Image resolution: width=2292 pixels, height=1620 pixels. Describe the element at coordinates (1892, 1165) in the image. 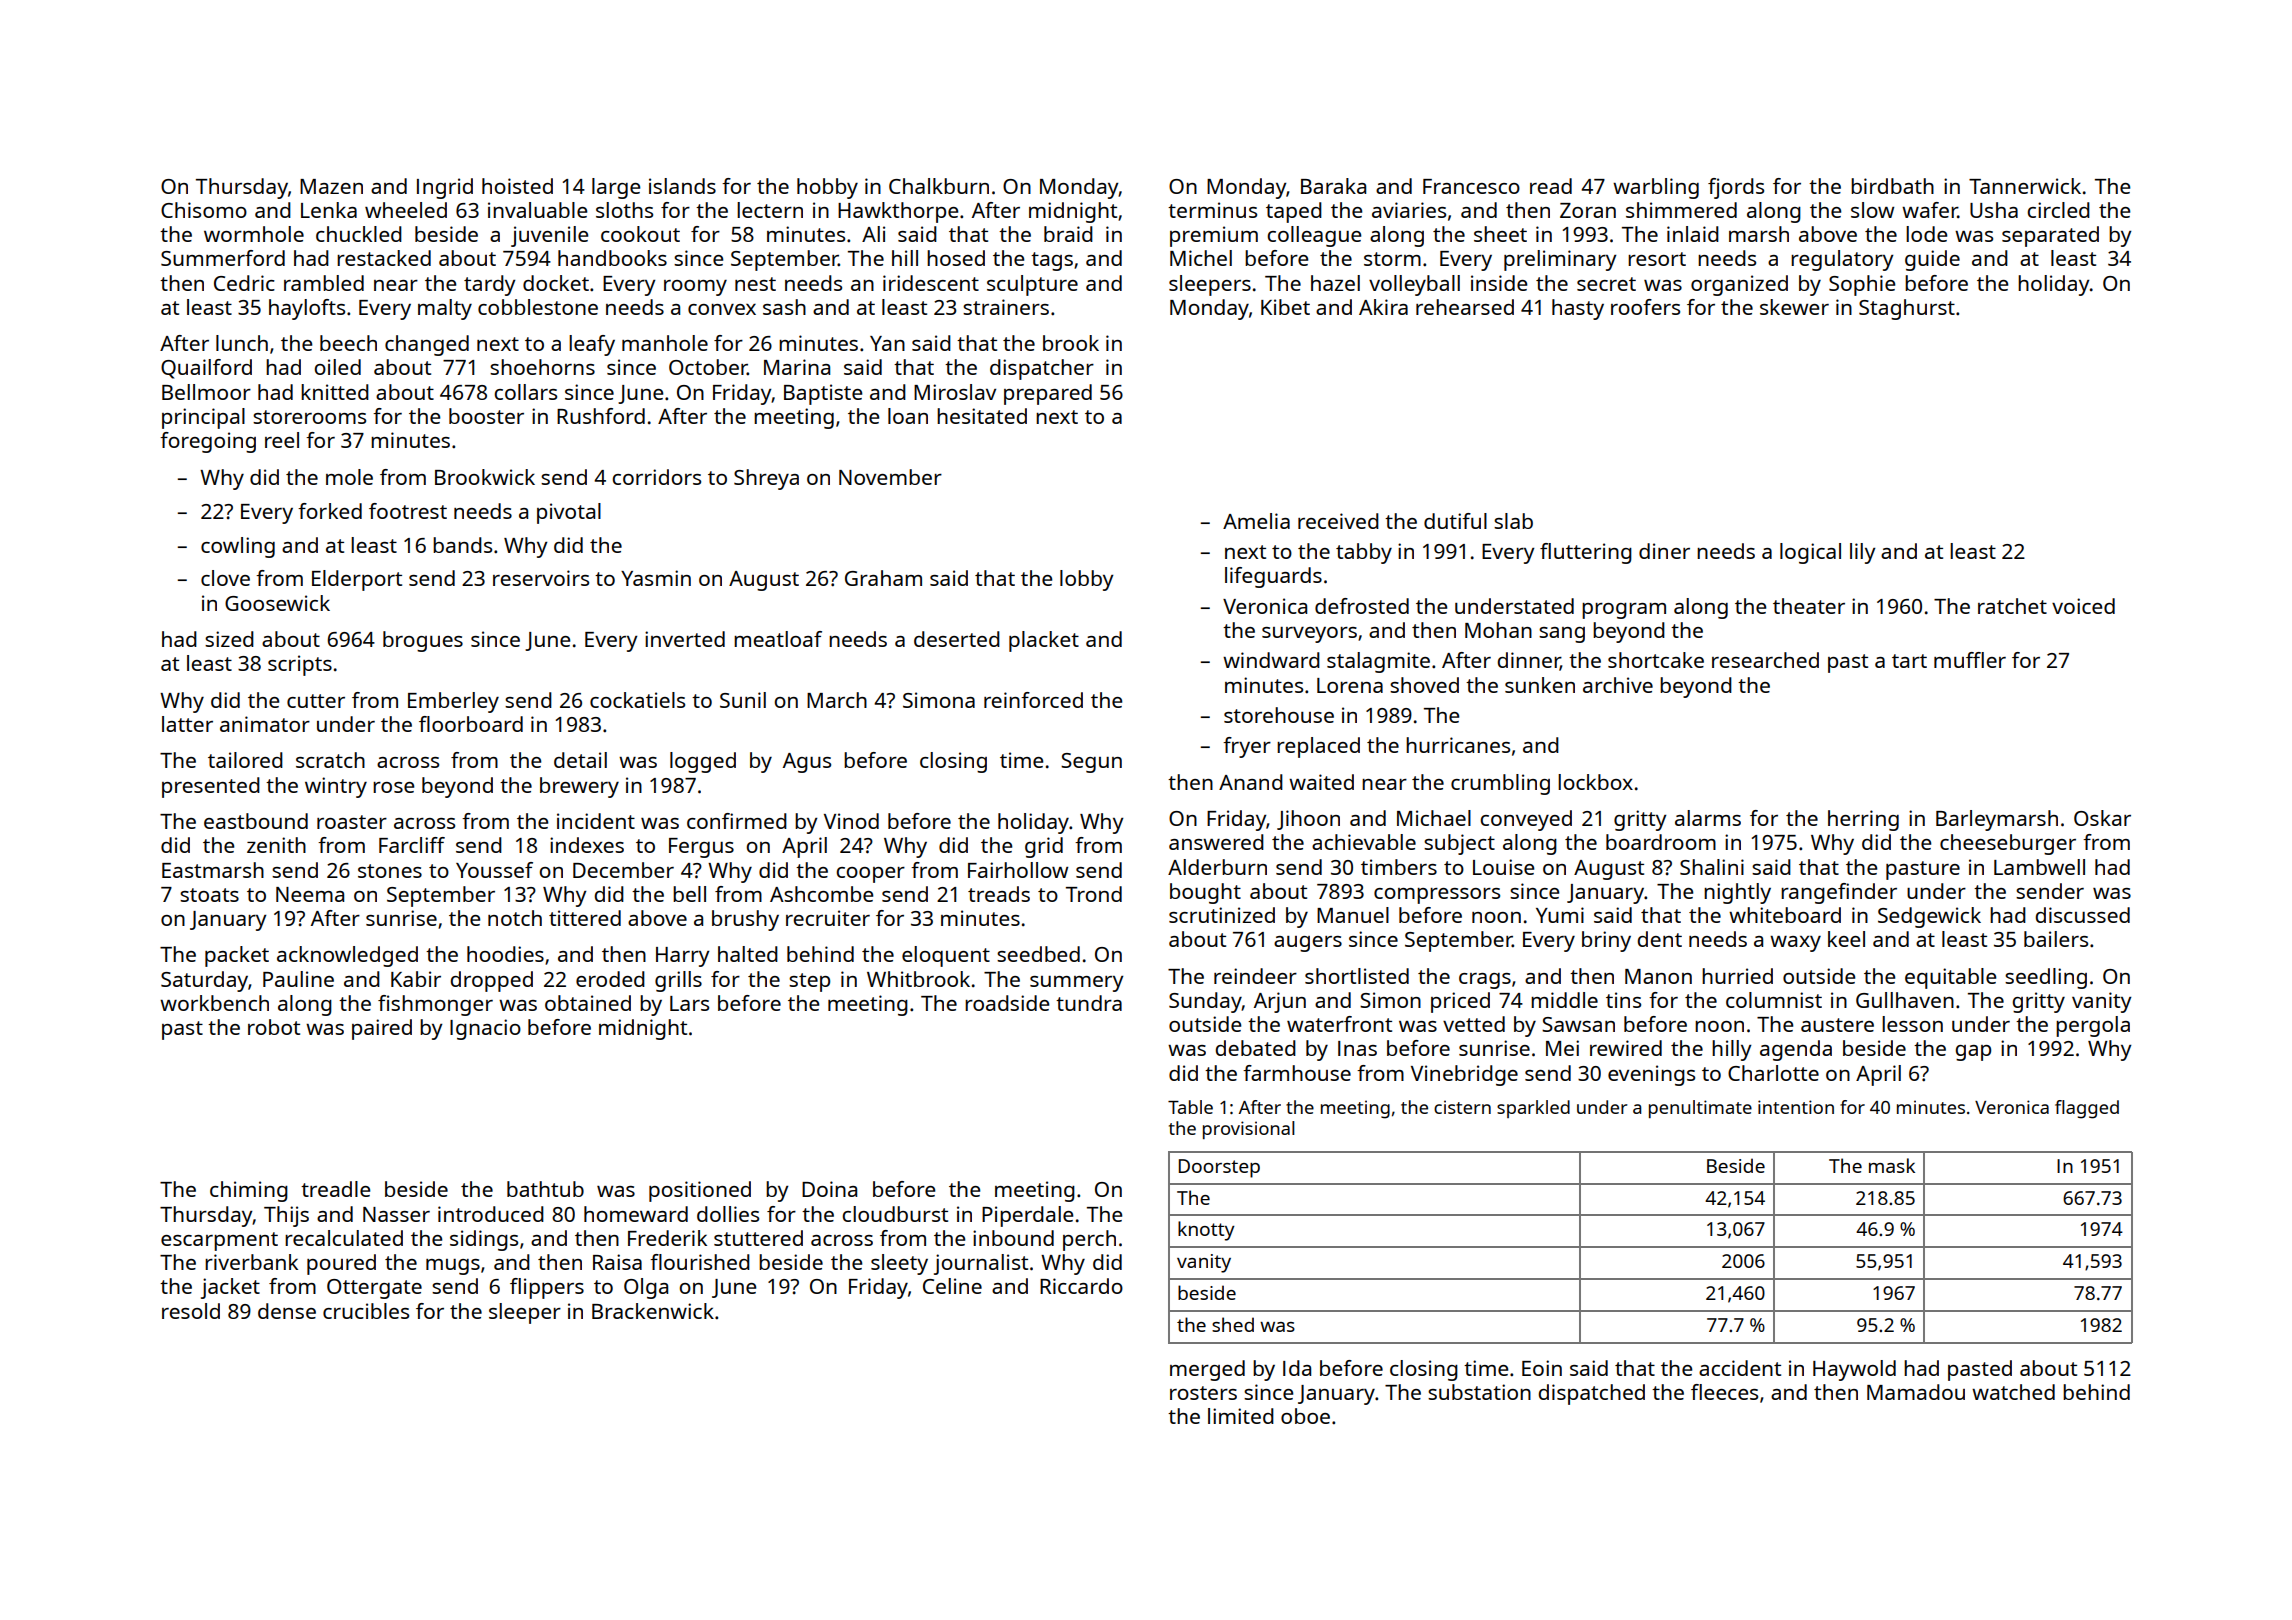

I see `mask` at that location.
